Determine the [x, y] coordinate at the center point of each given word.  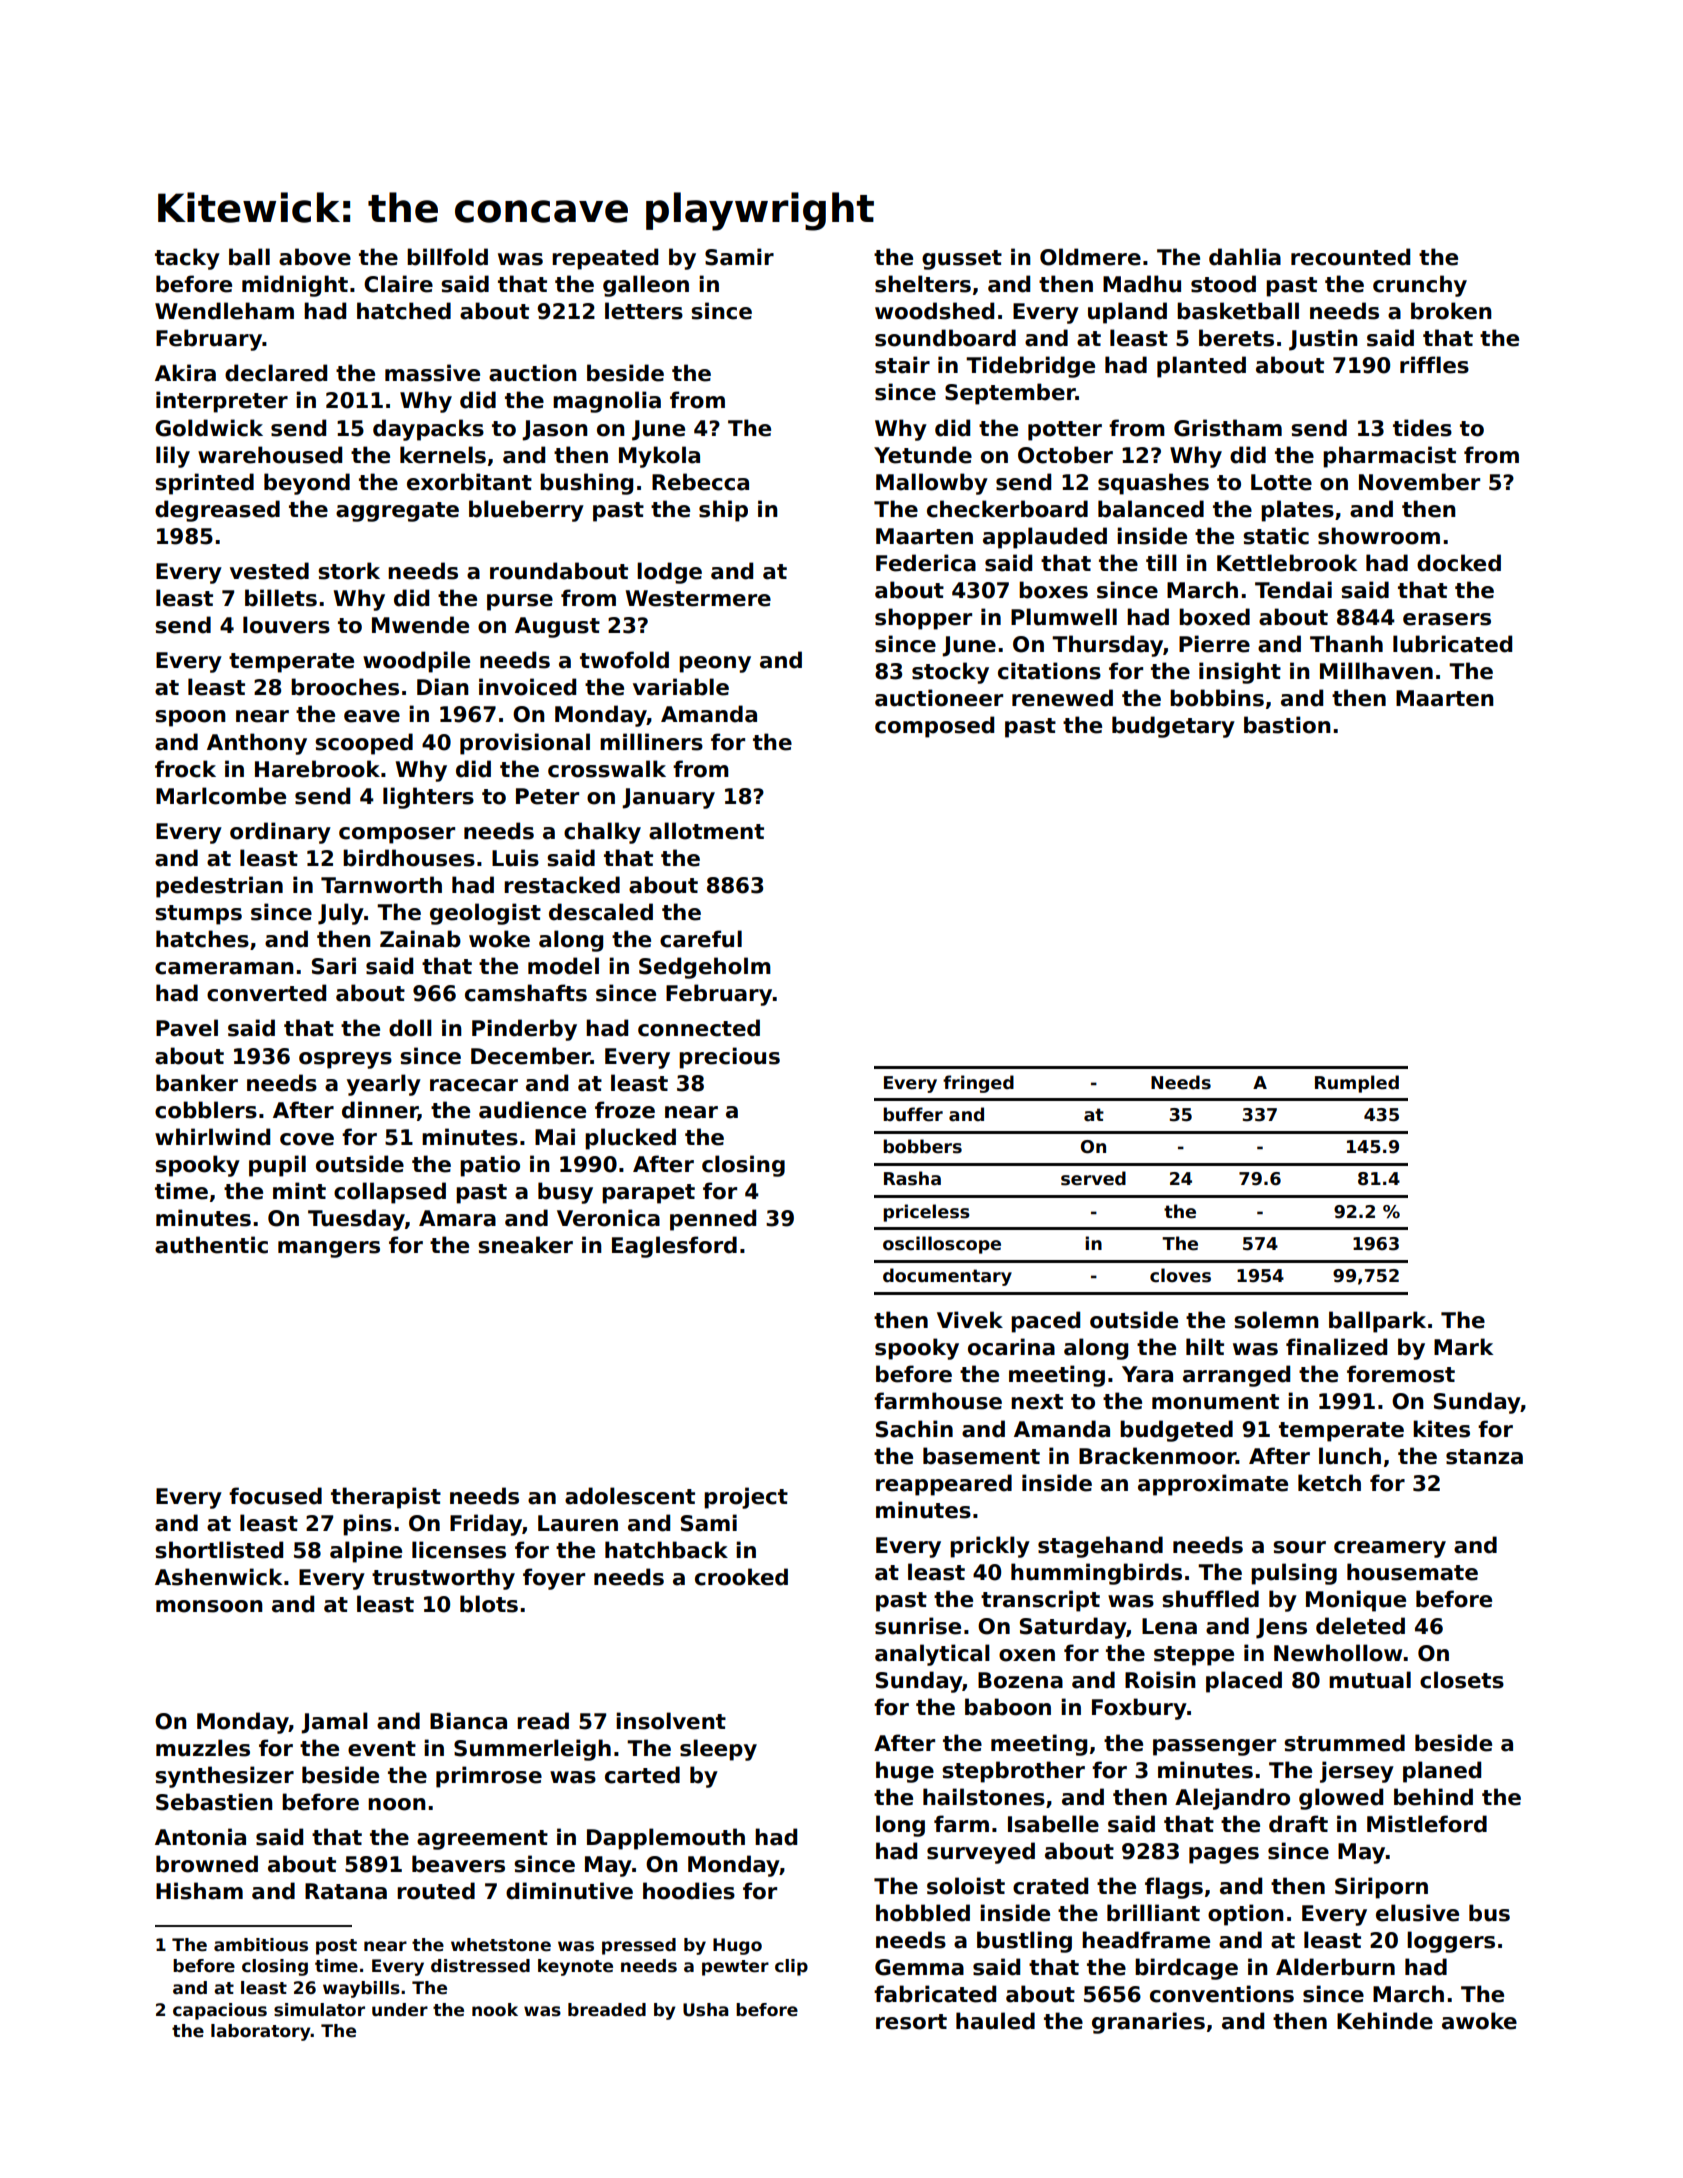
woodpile [416, 662]
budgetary [1173, 727]
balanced [1151, 509]
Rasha [912, 1178]
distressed [480, 1966]
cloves [1180, 1275]
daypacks [428, 430]
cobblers [206, 1110]
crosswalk [607, 769]
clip [791, 1967]
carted [642, 1775]
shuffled [1210, 1599]
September [1010, 394]
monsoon [209, 1606]
